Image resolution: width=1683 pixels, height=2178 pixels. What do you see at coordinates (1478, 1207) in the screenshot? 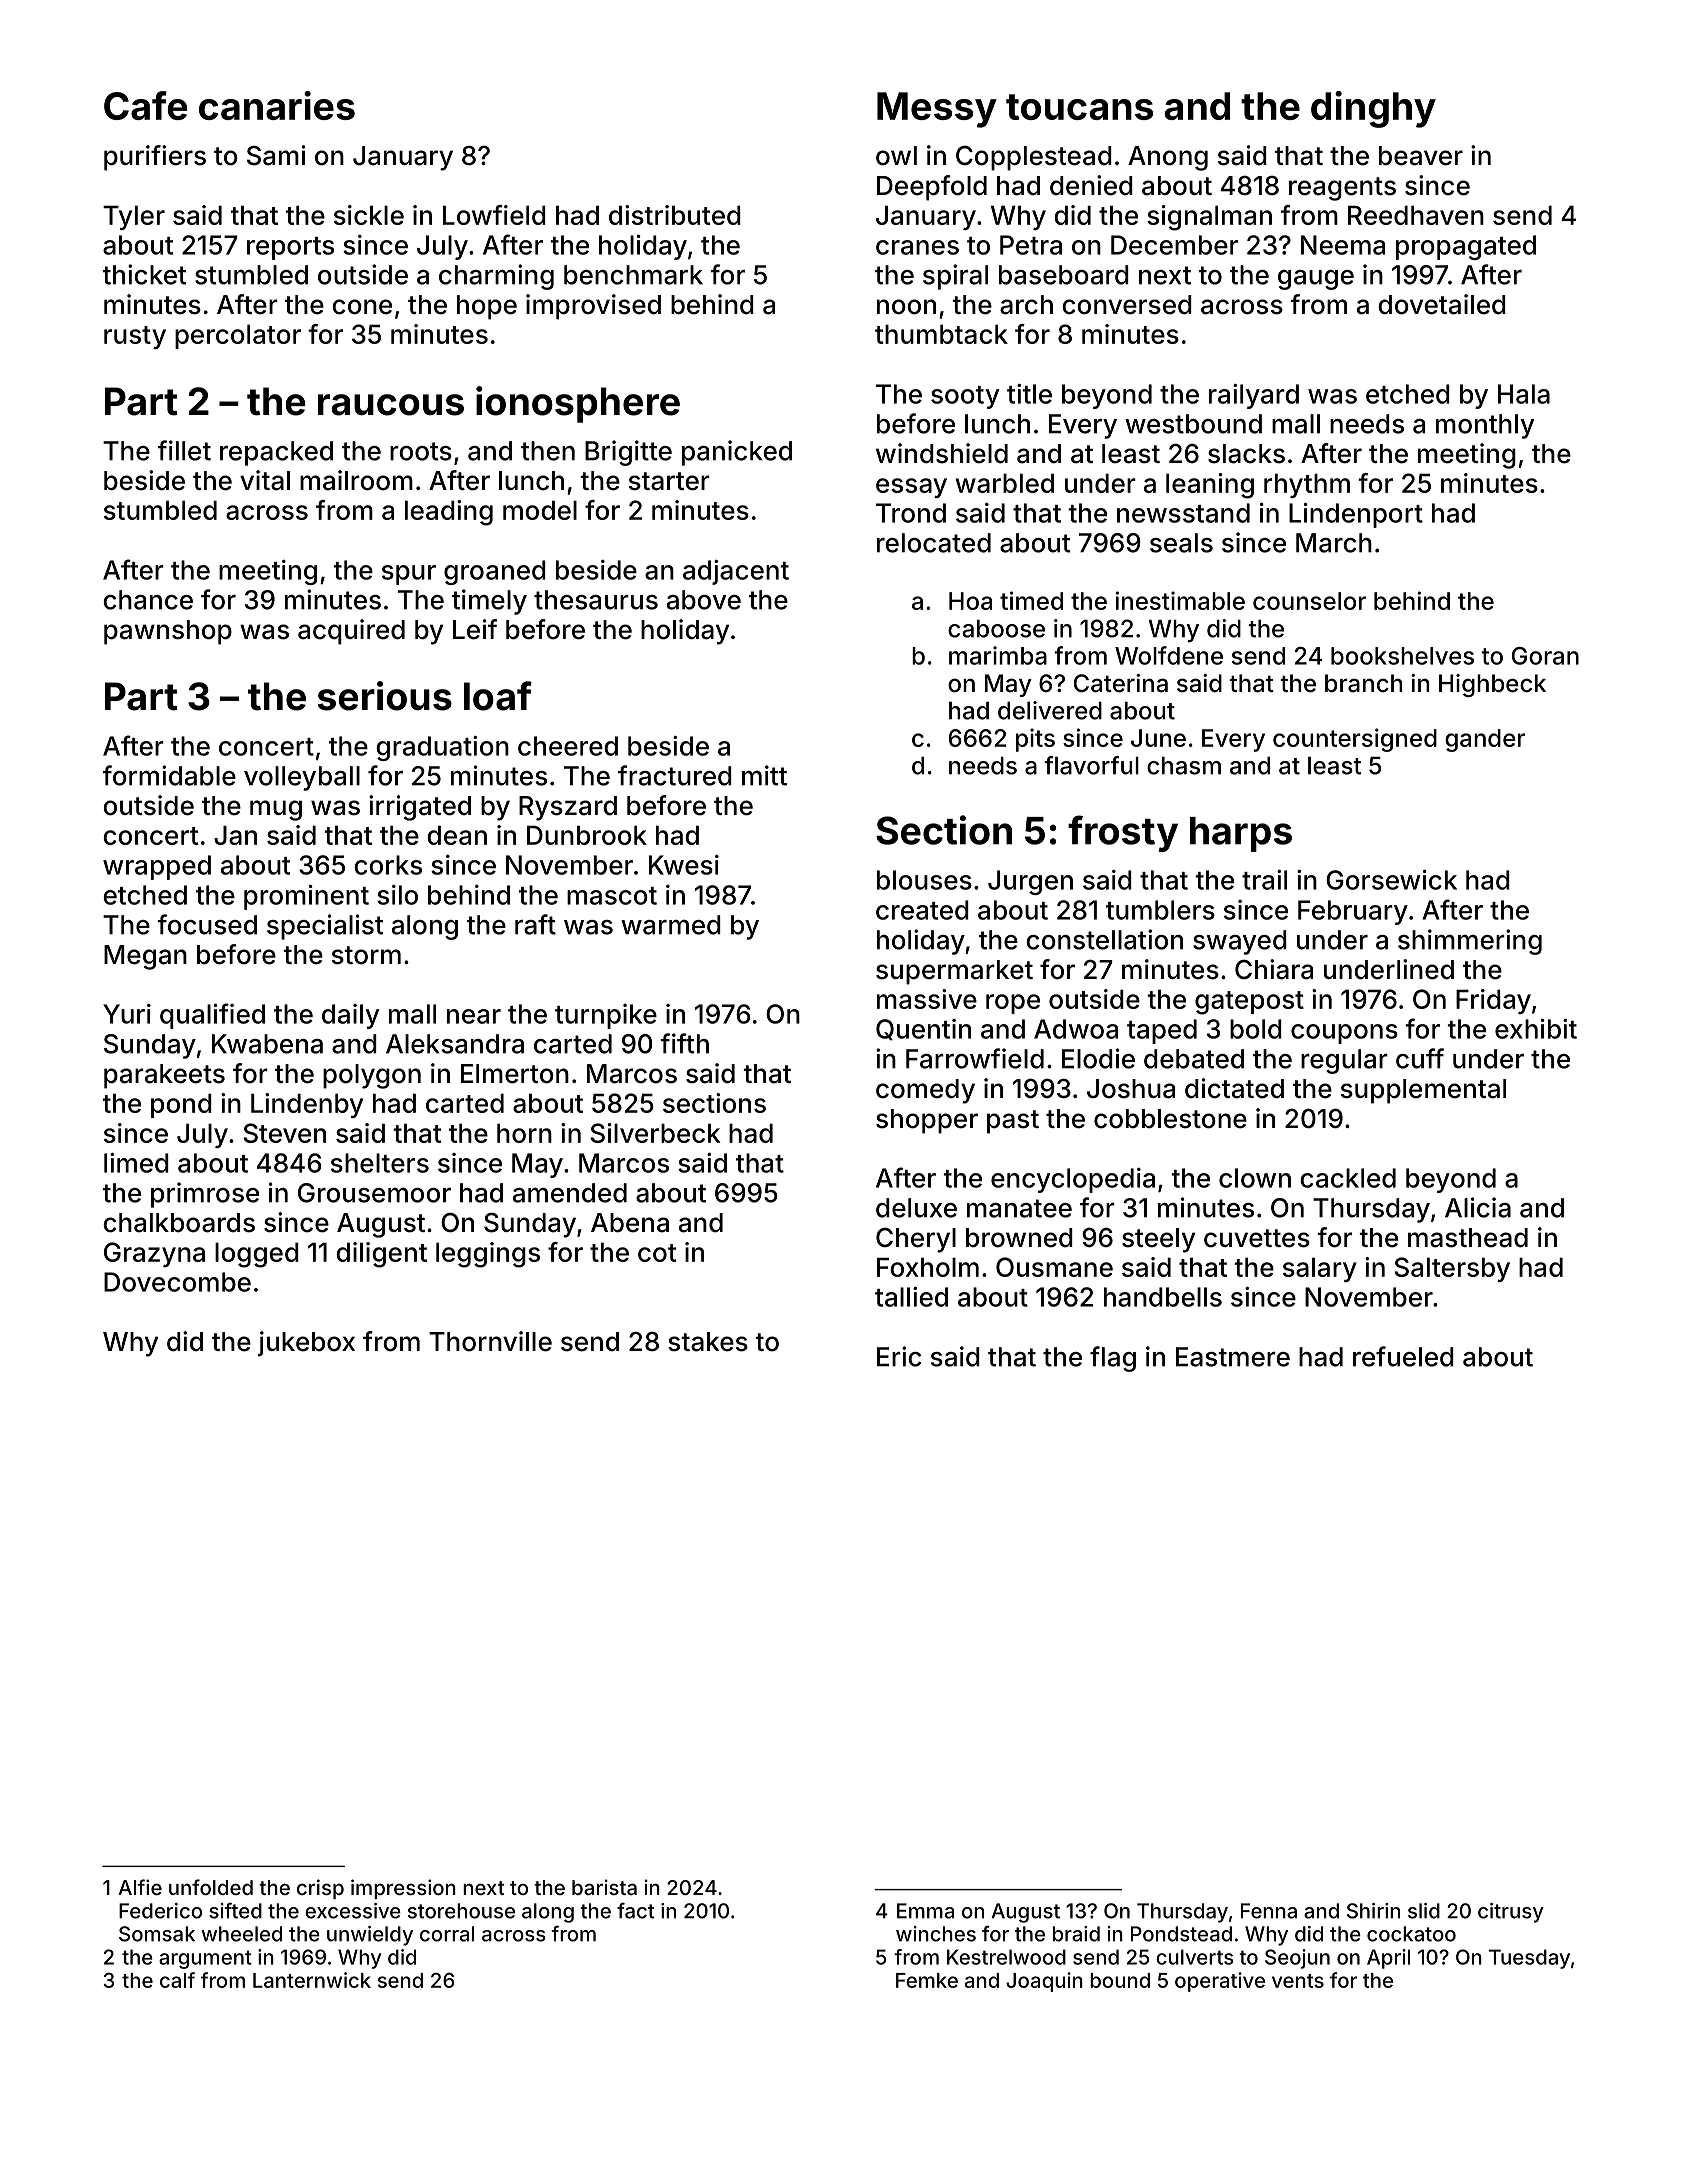
I see `Alicia` at bounding box center [1478, 1207].
